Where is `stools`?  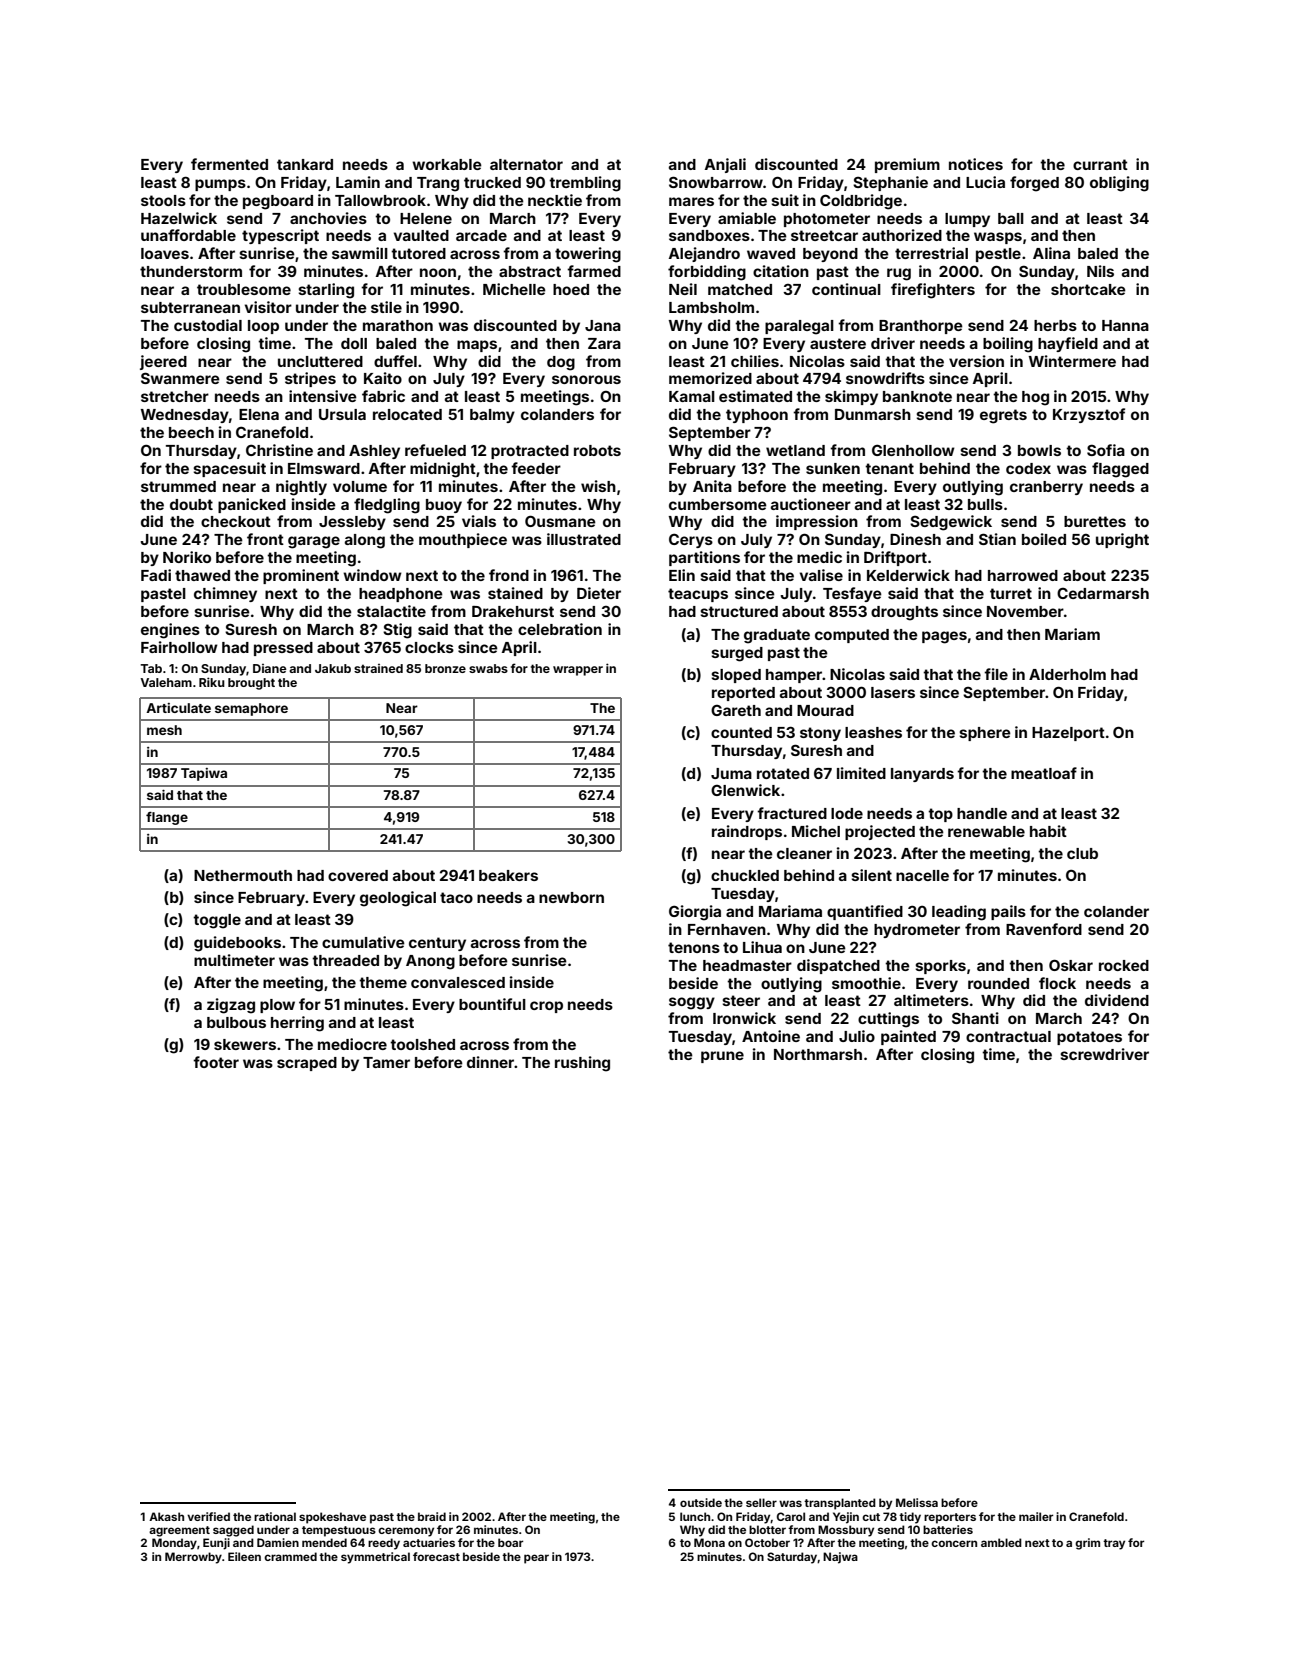 stools is located at coordinates (163, 200).
